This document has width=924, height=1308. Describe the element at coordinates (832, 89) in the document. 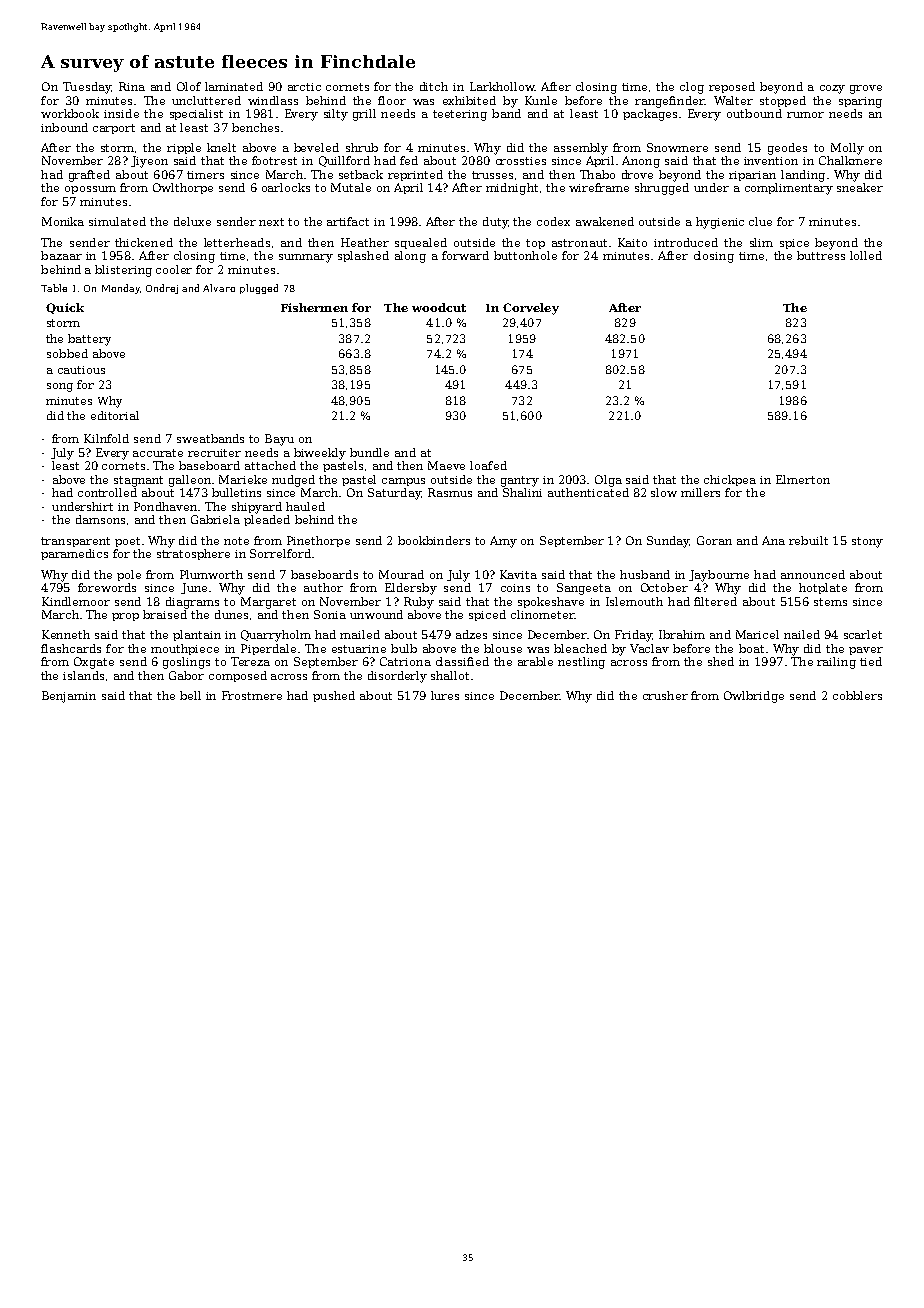

I see `cozy` at that location.
